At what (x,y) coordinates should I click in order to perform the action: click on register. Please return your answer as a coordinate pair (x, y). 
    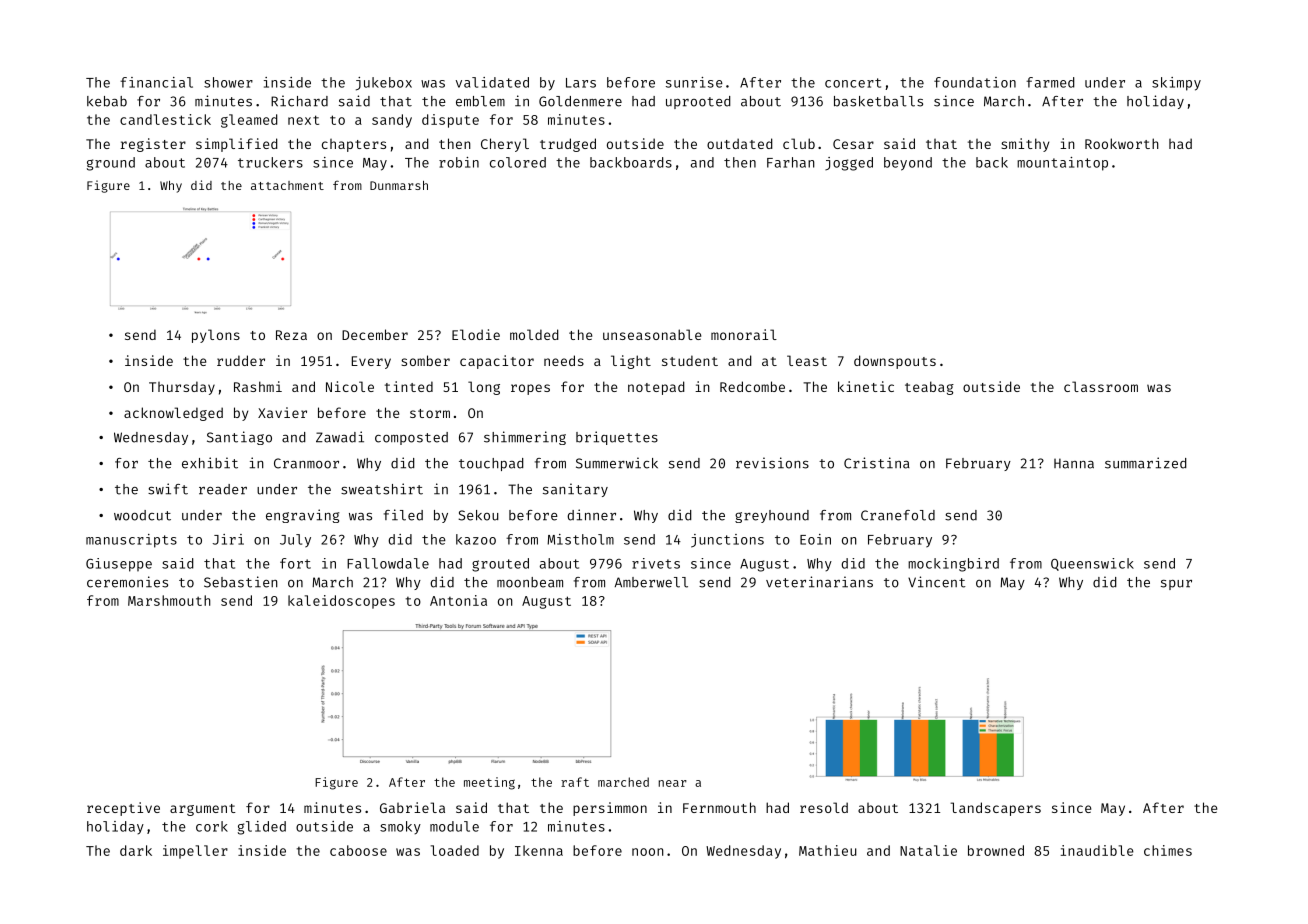
    Looking at the image, I should click on (153, 145).
